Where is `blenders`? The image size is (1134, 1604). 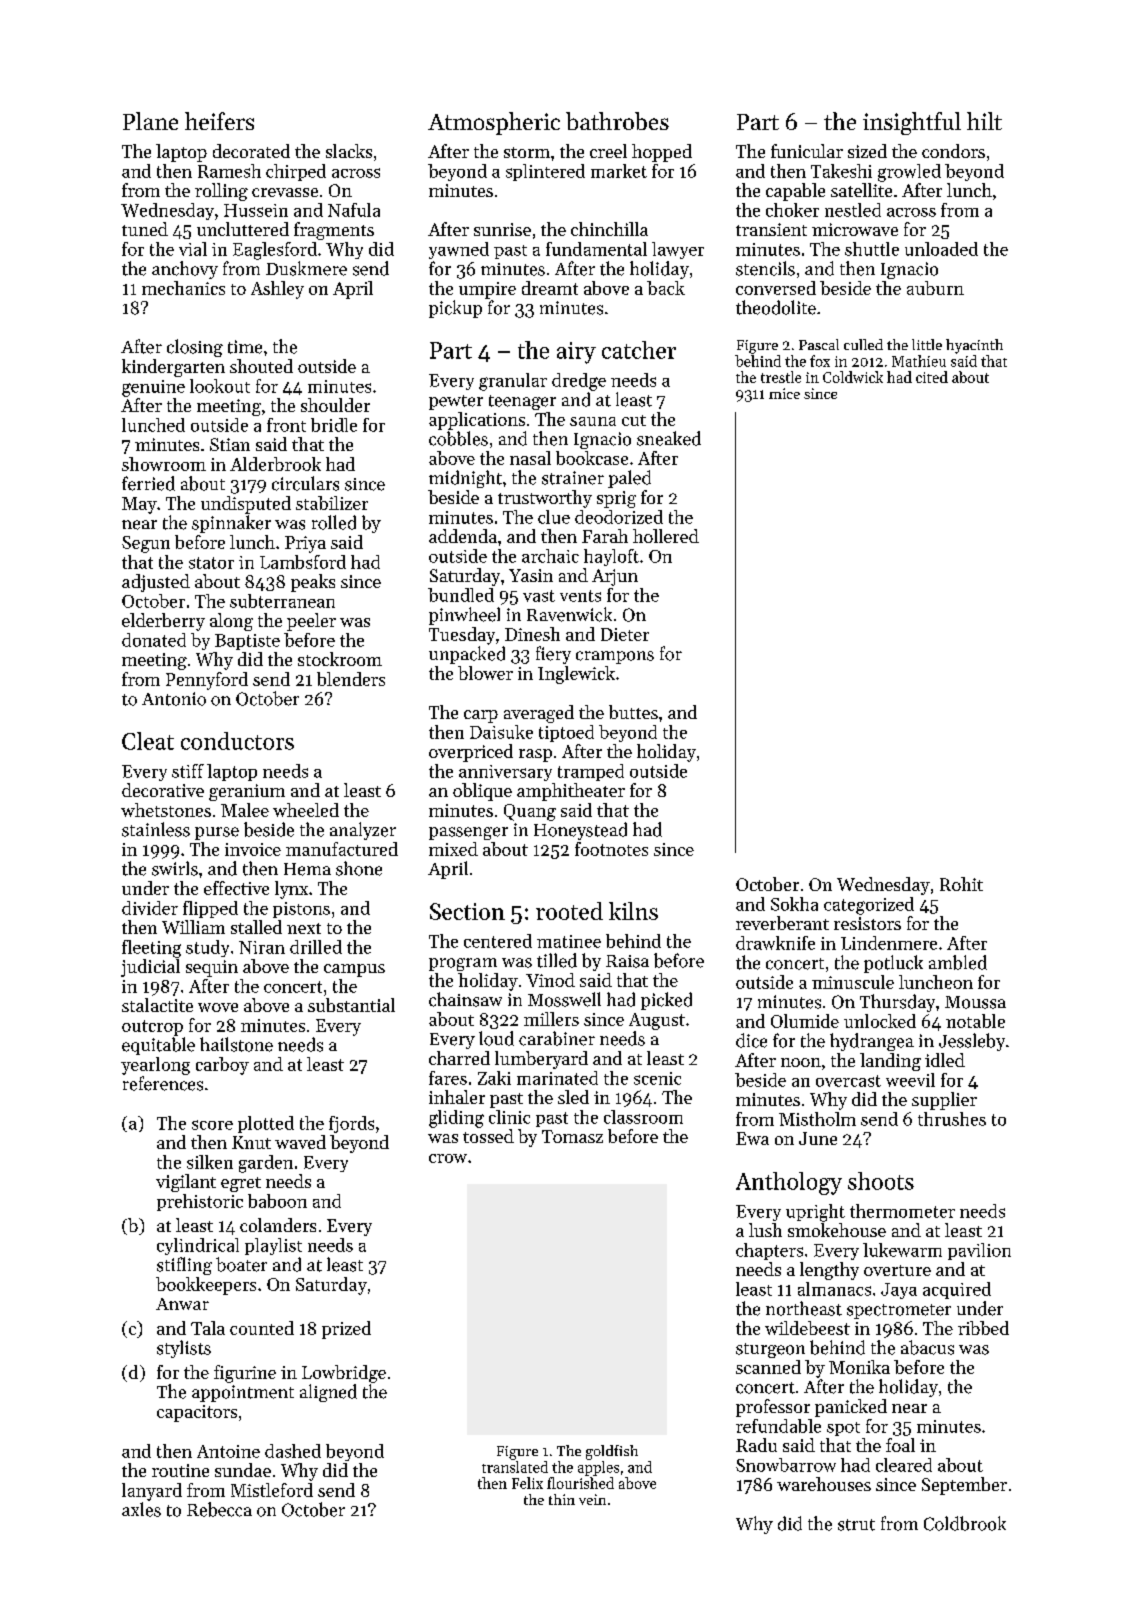
blenders is located at coordinates (351, 679).
